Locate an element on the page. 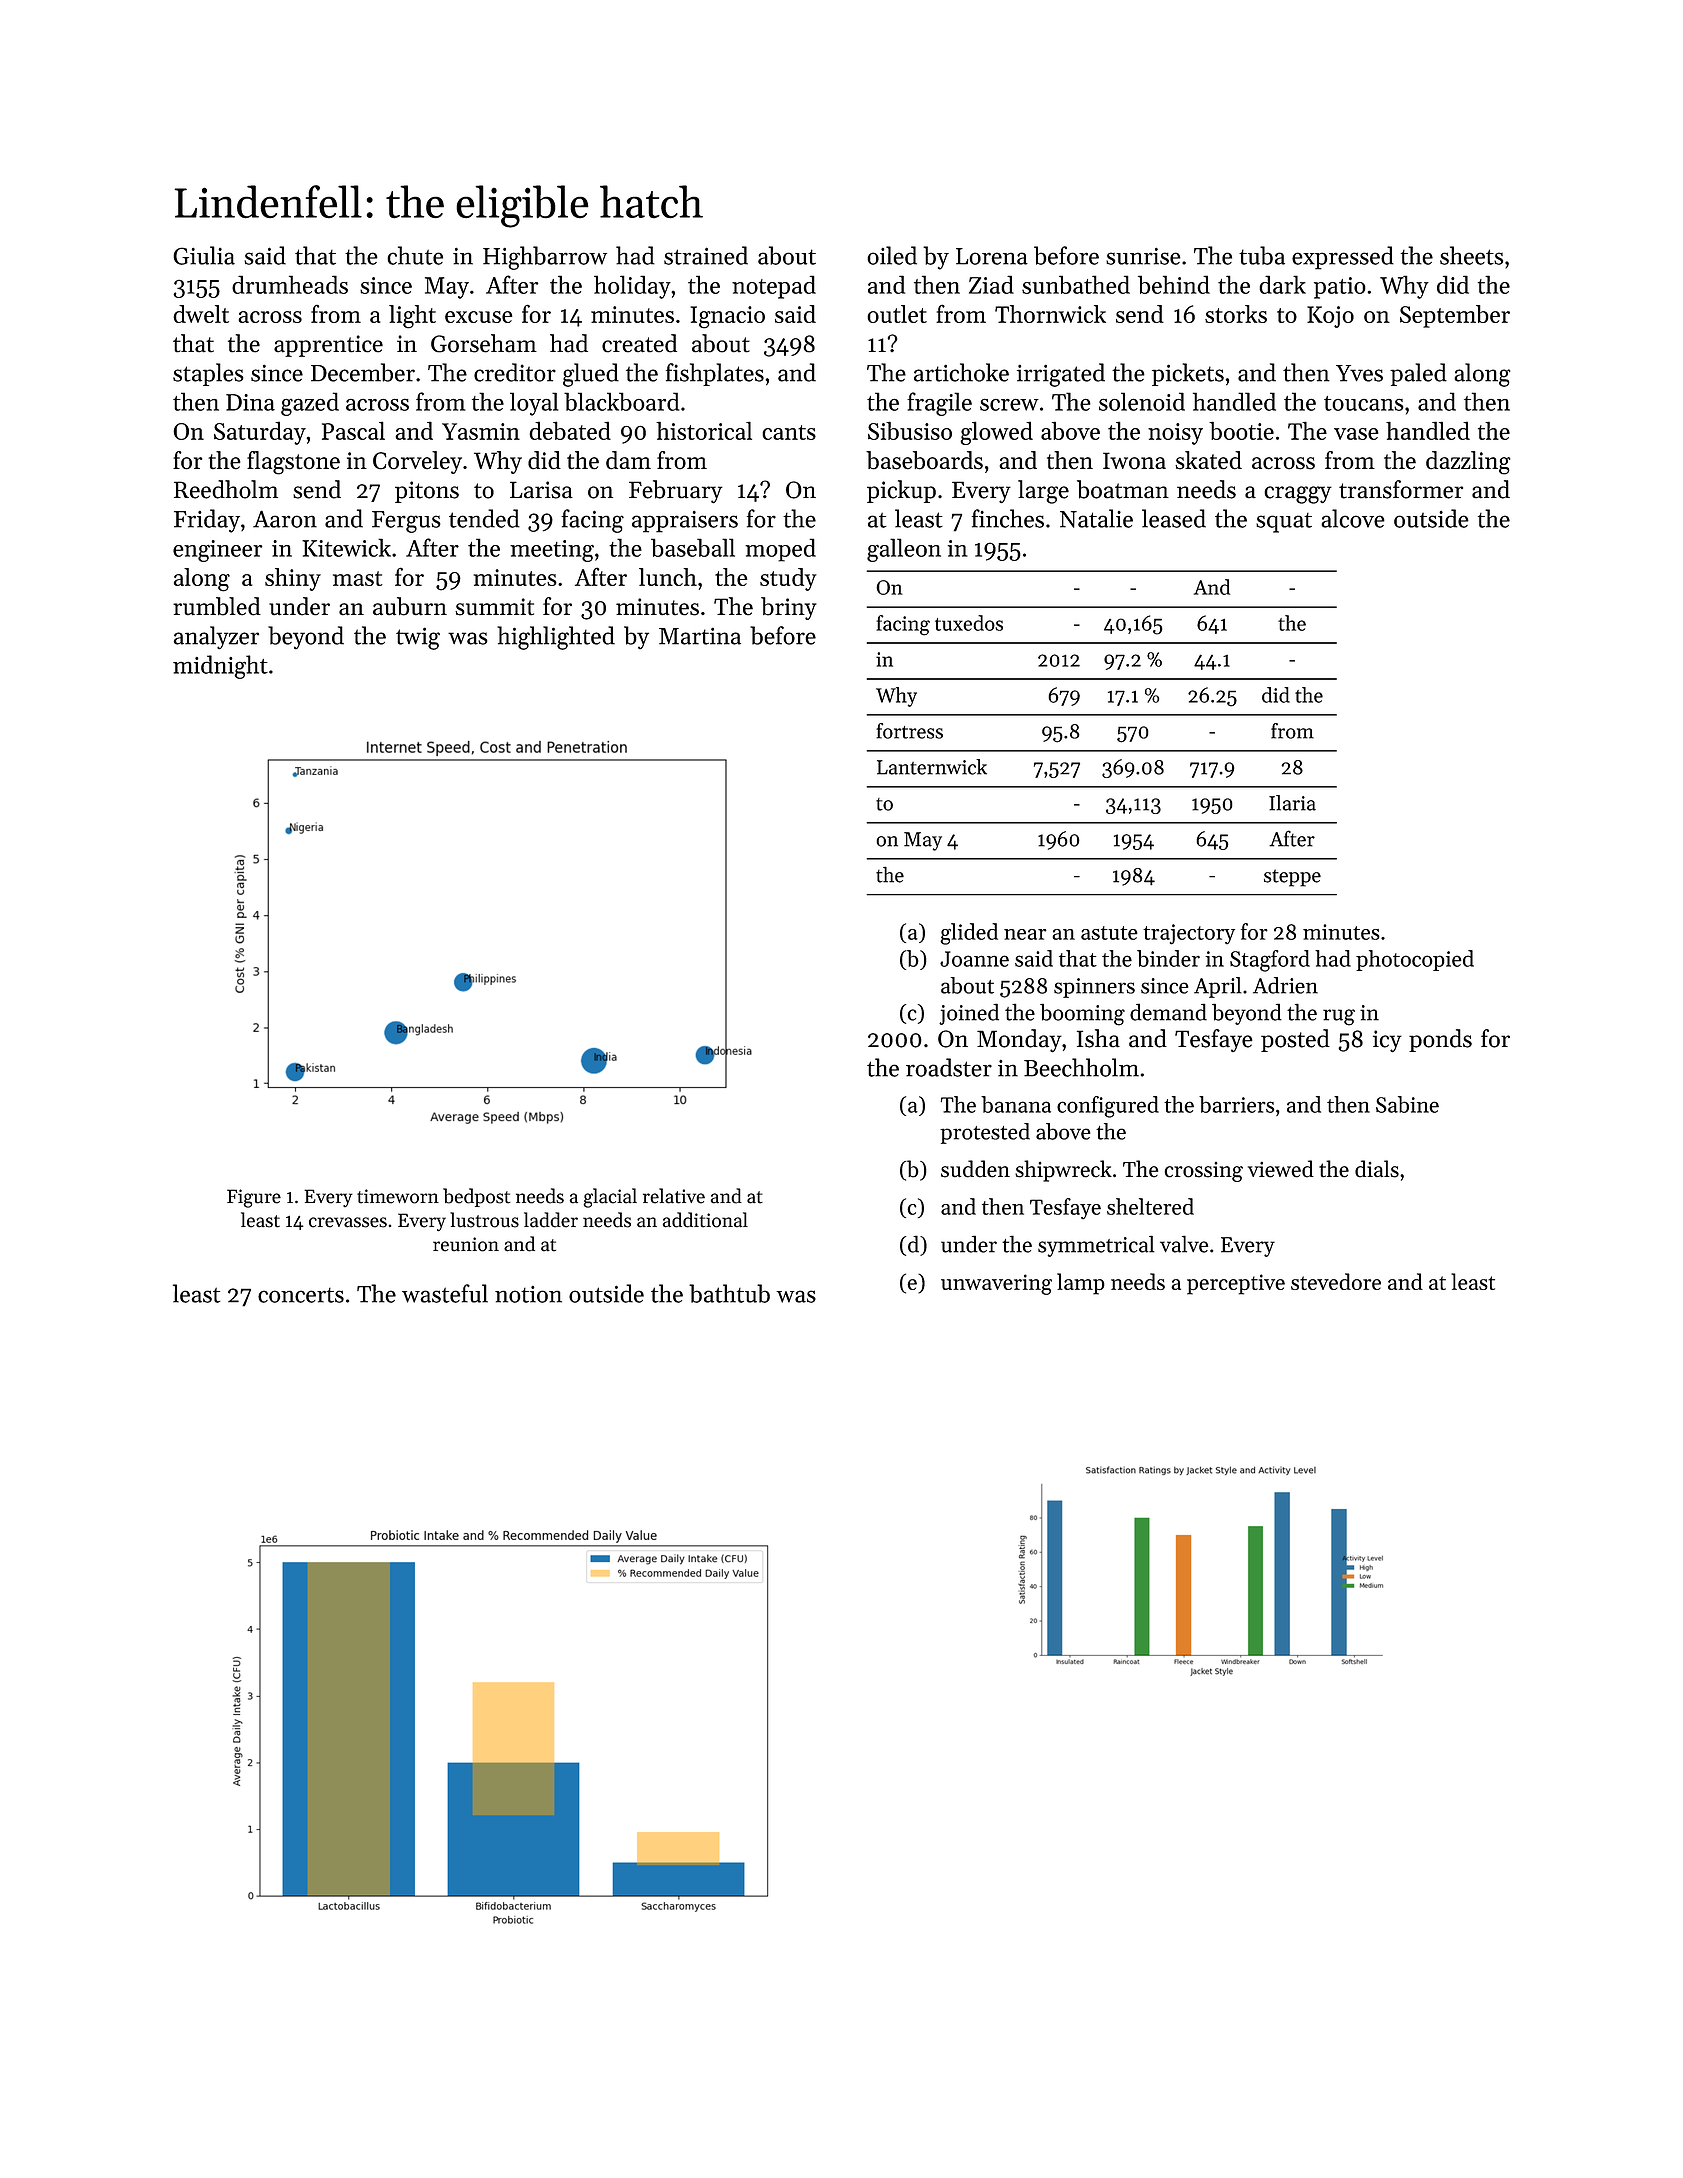  Giulia is located at coordinates (204, 255).
